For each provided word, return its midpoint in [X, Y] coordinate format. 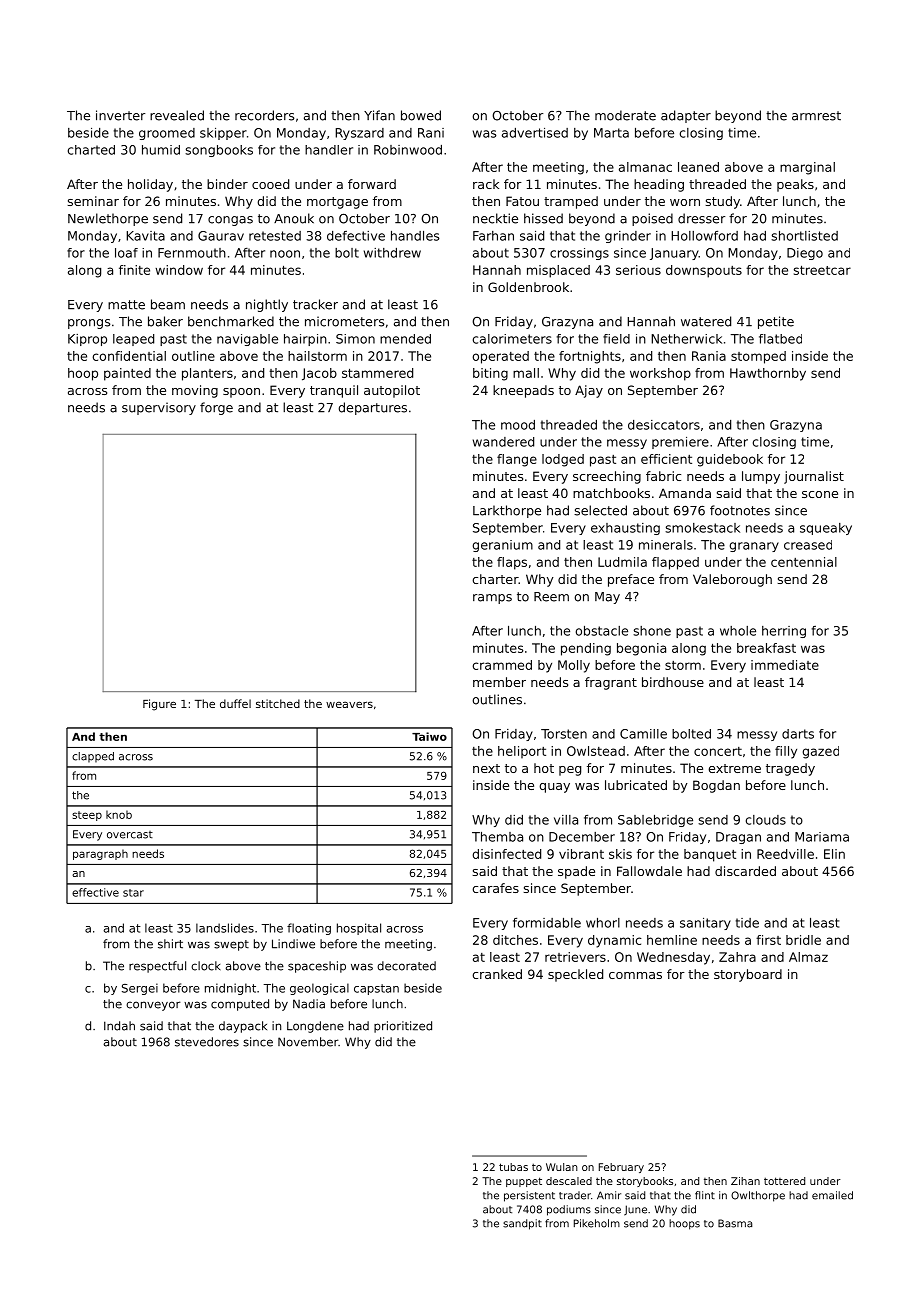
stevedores [207, 1042]
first [768, 940]
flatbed [780, 339]
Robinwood [408, 150]
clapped [93, 757]
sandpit [522, 1224]
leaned [698, 167]
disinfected [506, 854]
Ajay [589, 391]
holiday [150, 185]
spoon [241, 393]
